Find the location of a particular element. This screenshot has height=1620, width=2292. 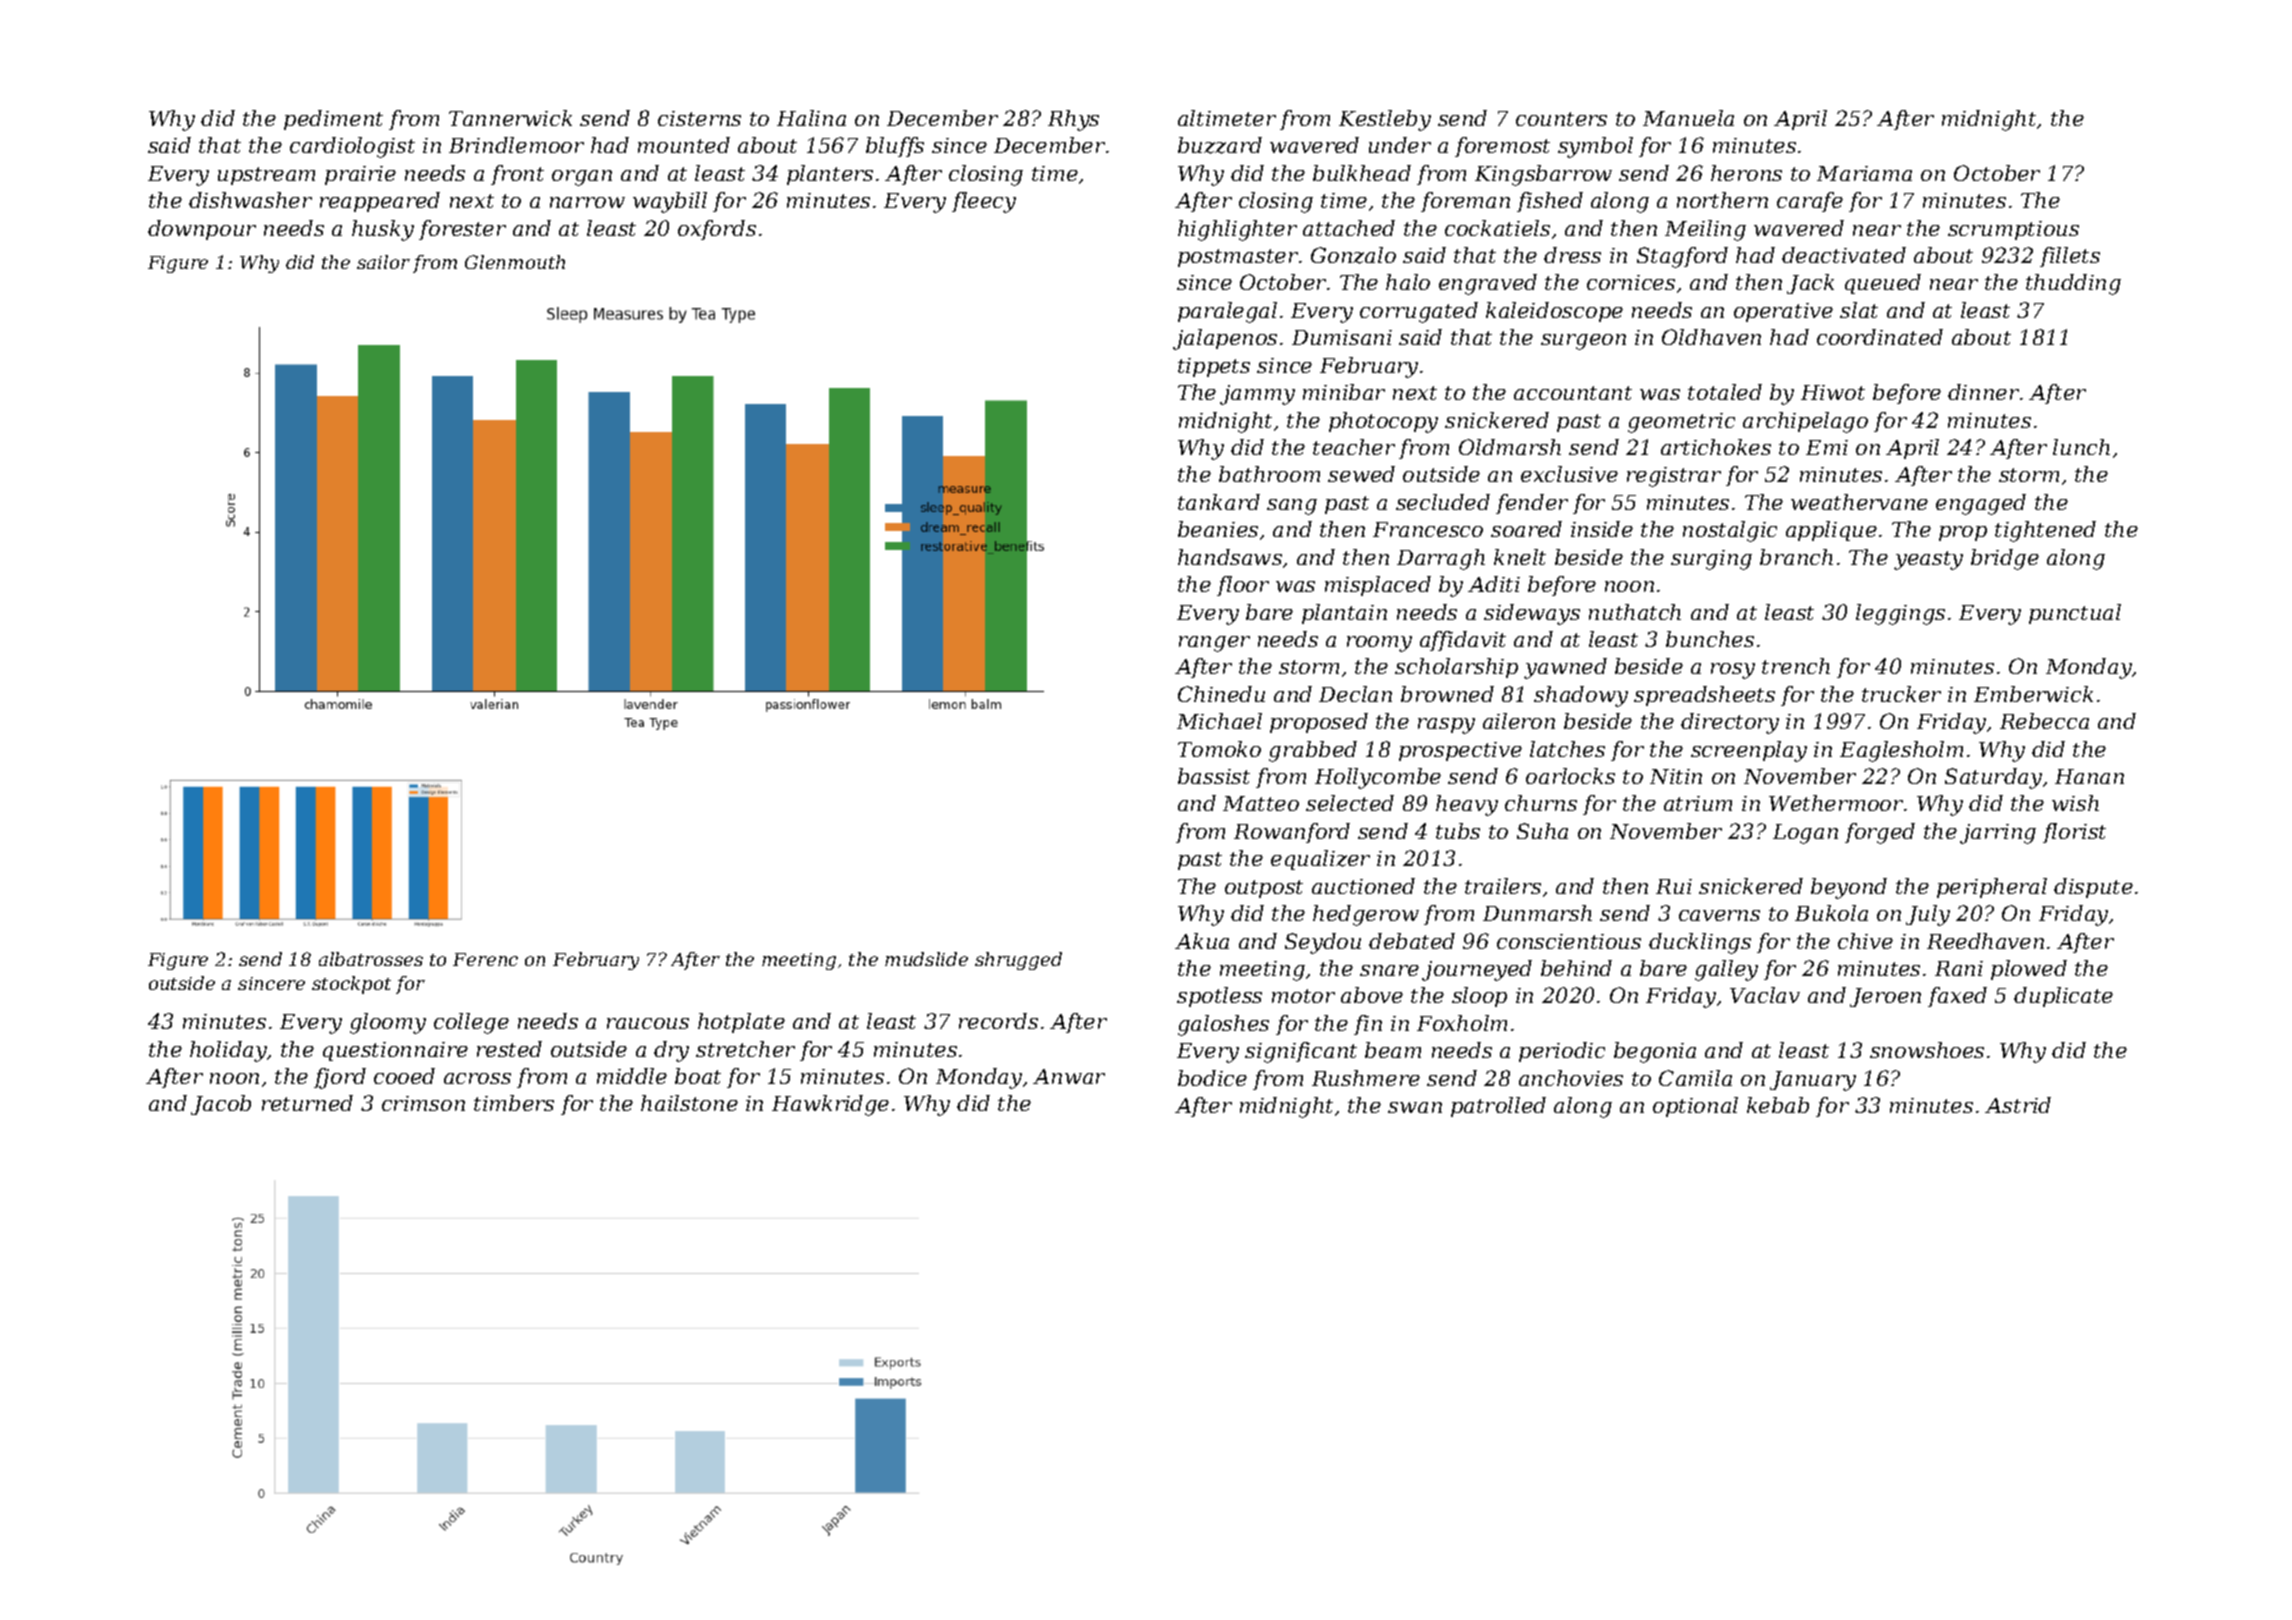

Mariama is located at coordinates (1864, 173).
